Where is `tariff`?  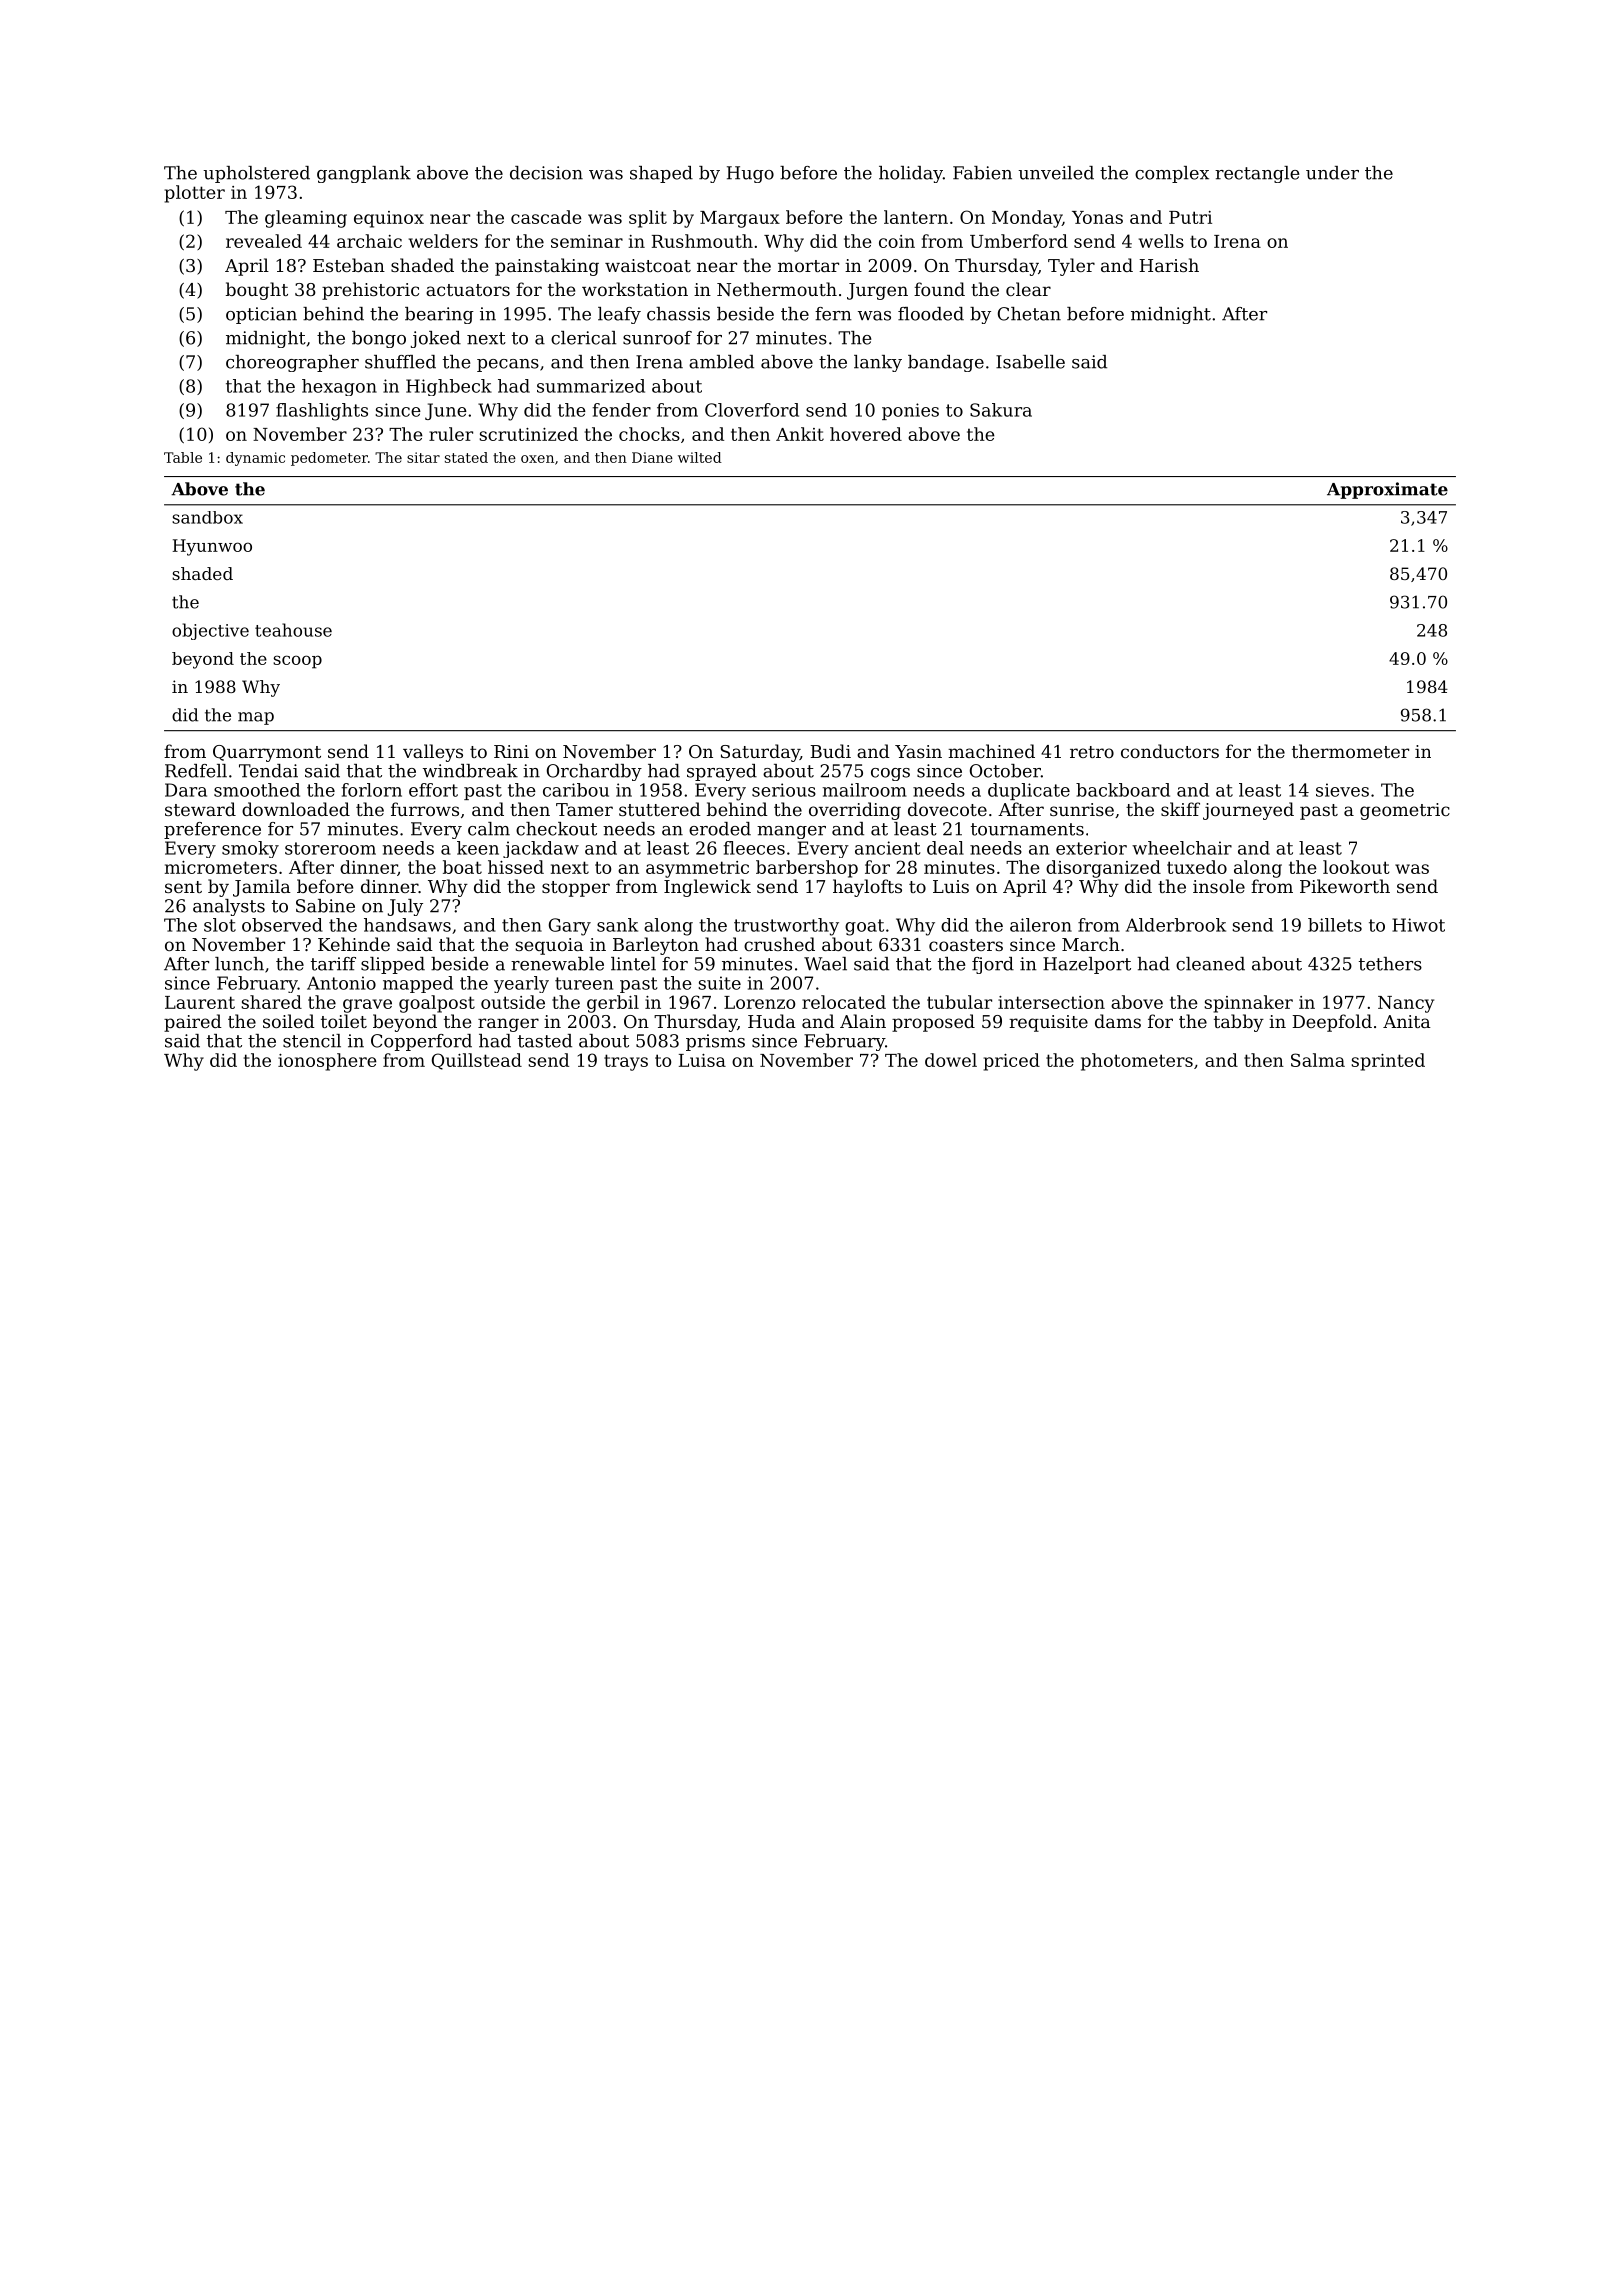 tariff is located at coordinates (333, 964).
